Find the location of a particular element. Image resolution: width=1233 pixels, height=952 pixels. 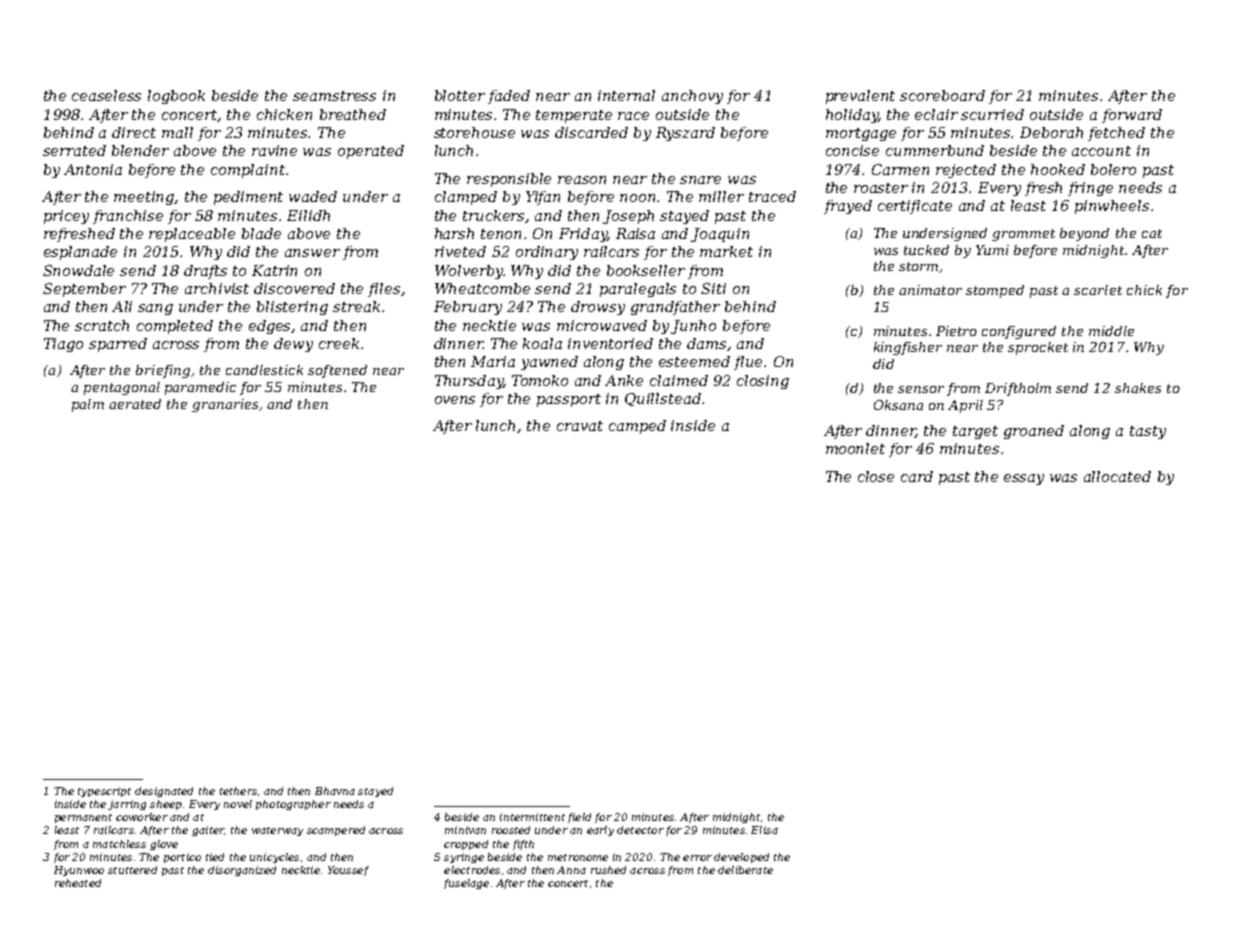

close is located at coordinates (876, 476).
